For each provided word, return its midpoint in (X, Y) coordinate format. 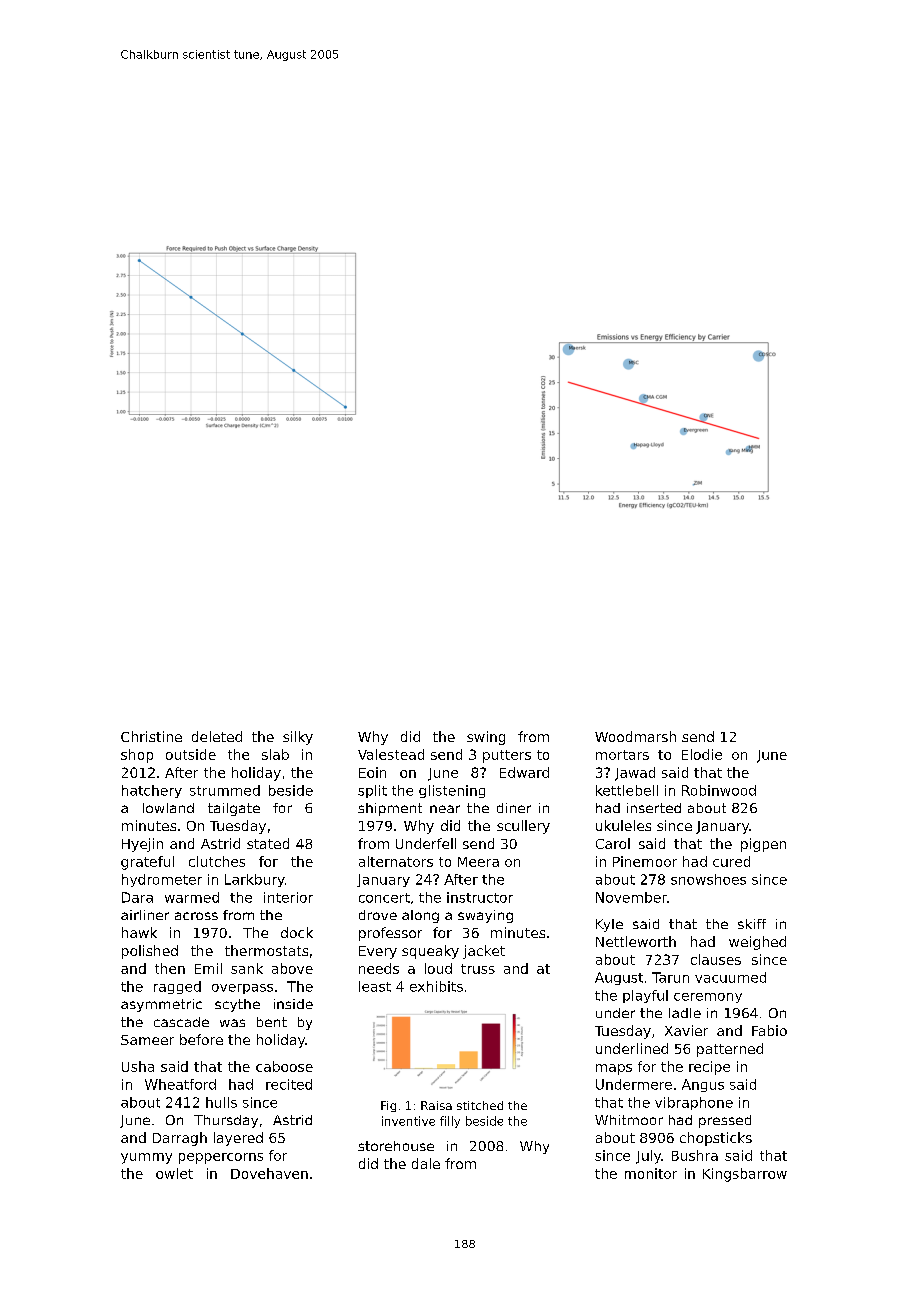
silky (298, 738)
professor (390, 934)
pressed (725, 1121)
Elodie (702, 754)
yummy (146, 1158)
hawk (139, 932)
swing (486, 738)
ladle (685, 1013)
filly (450, 1122)
